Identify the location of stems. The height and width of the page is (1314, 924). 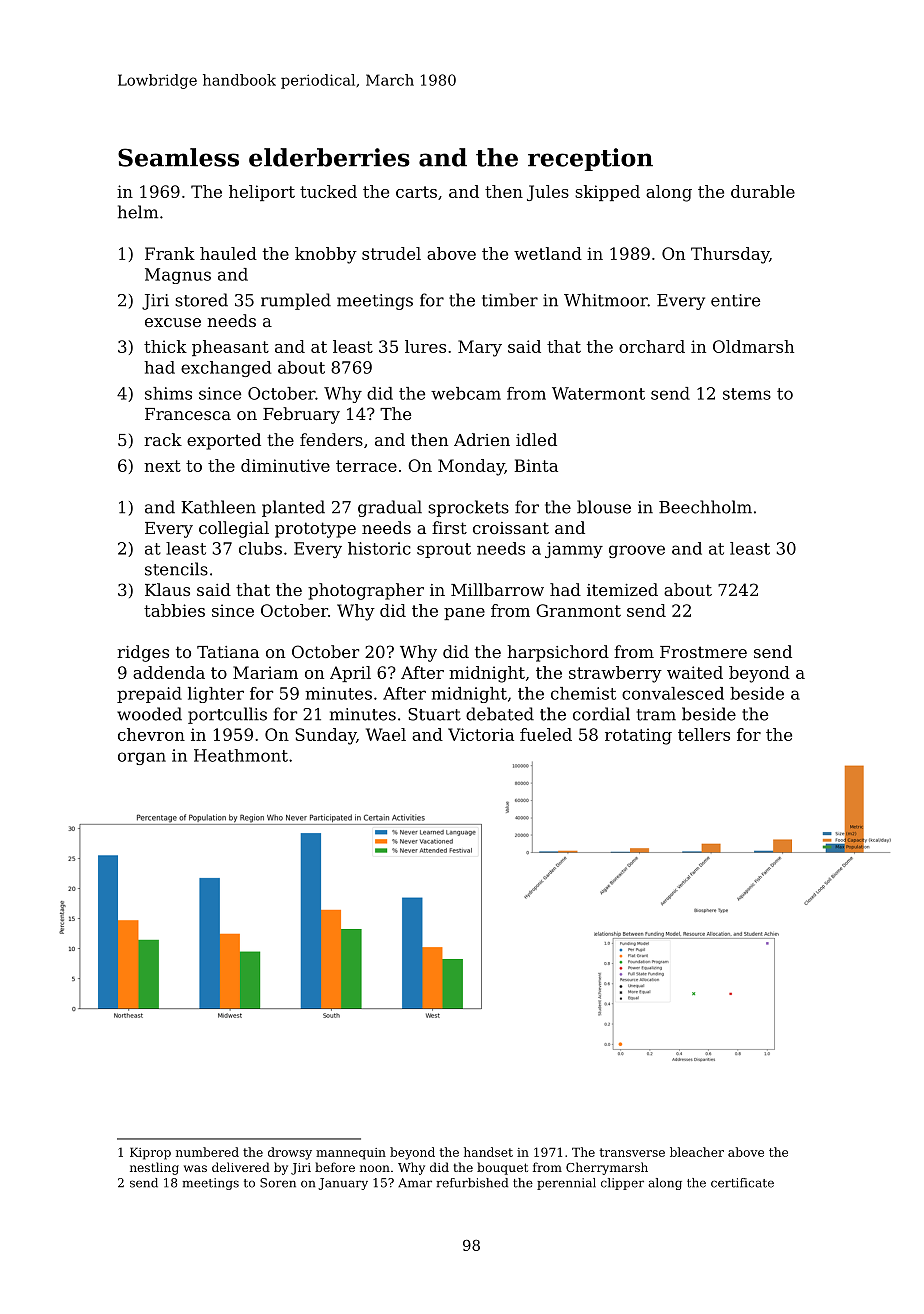
(747, 394).
